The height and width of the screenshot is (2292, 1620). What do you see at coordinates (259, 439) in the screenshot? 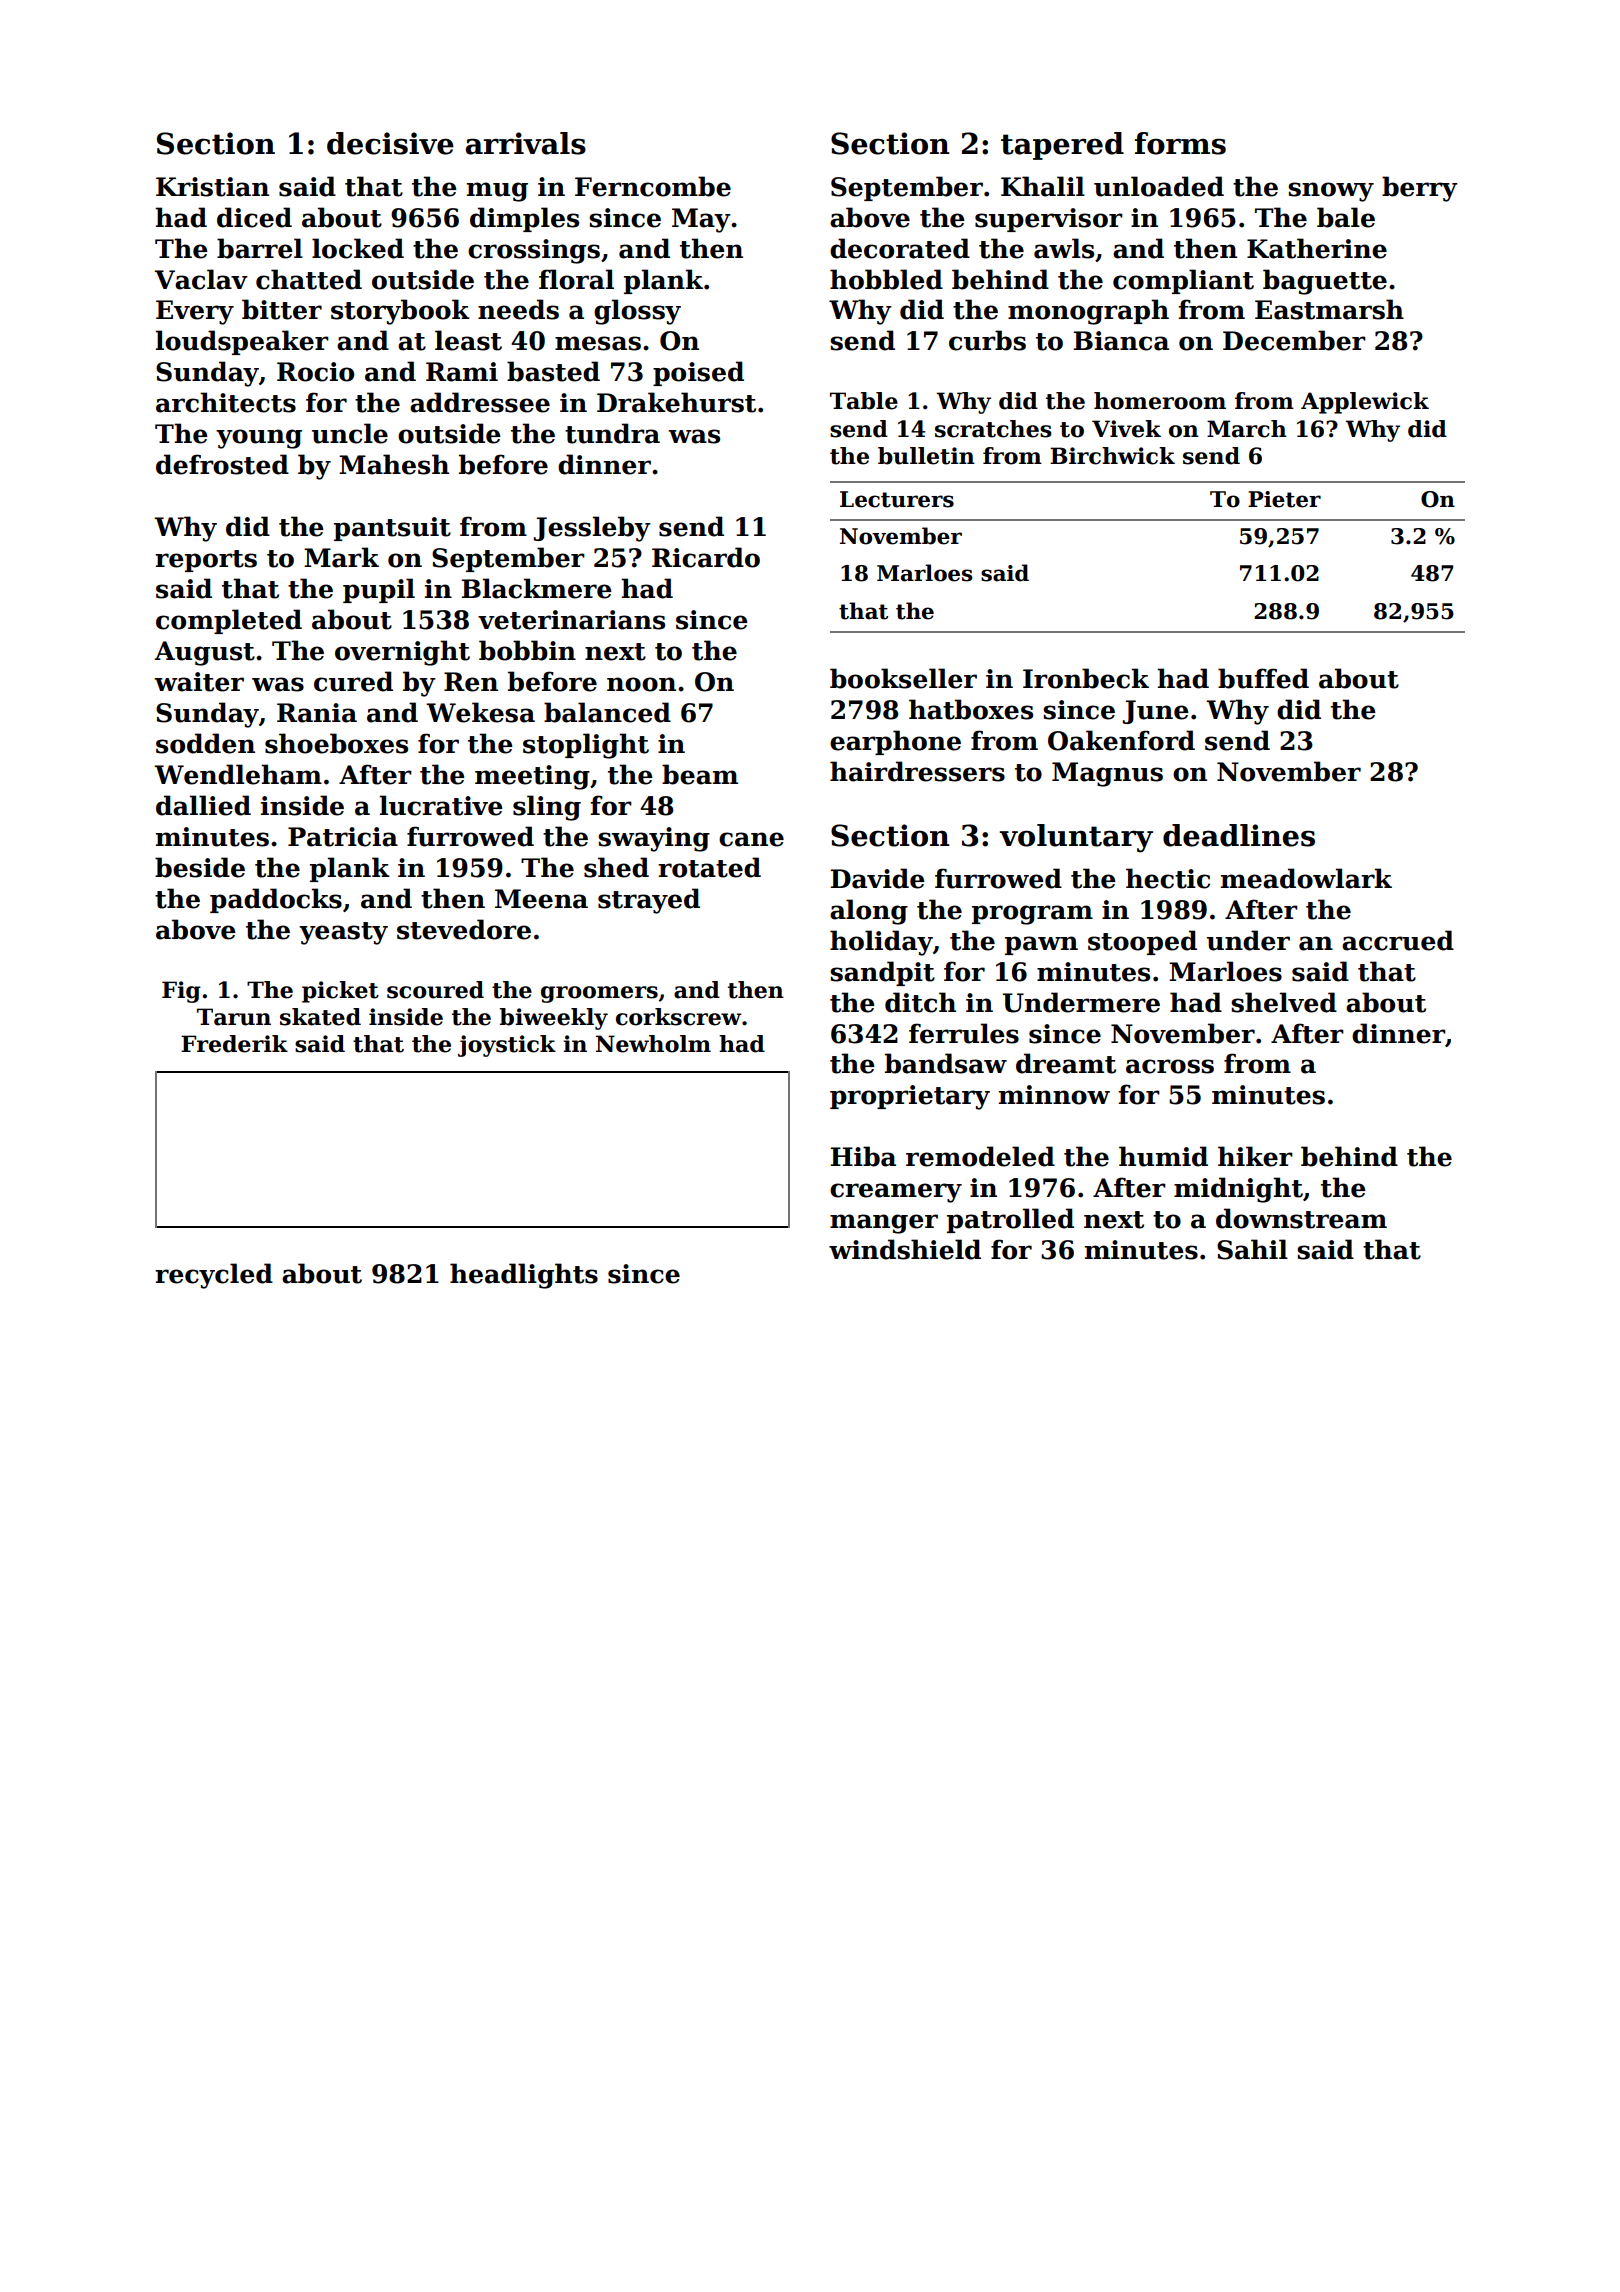
I see `young` at bounding box center [259, 439].
